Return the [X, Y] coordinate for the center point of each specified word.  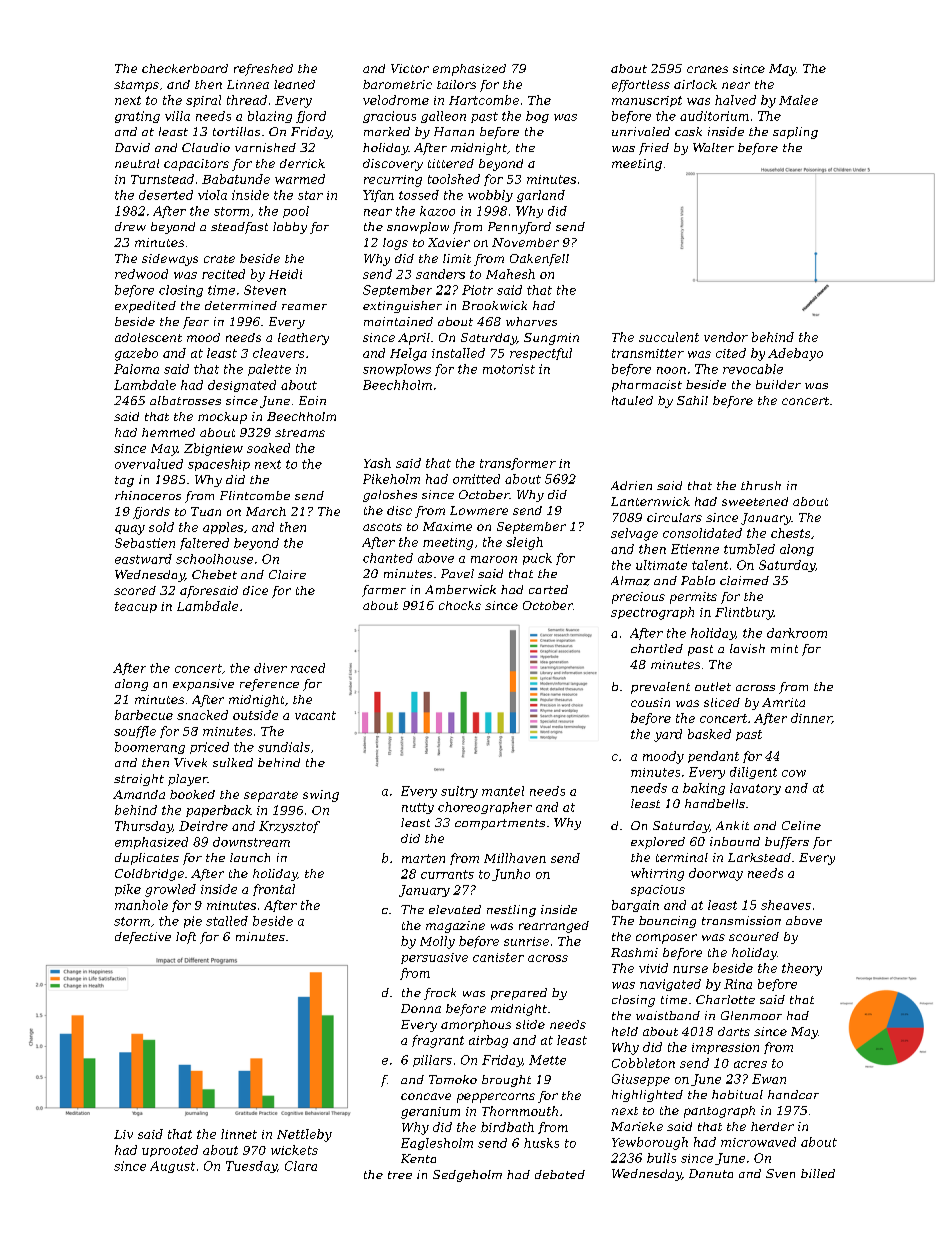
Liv [123, 1134]
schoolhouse [214, 559]
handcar [793, 1094]
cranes [707, 69]
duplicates [147, 859]
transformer [518, 464]
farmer [384, 591]
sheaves [786, 905]
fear [196, 323]
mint [784, 648]
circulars [674, 517]
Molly [437, 942]
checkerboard [185, 68]
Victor [410, 68]
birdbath [507, 1127]
